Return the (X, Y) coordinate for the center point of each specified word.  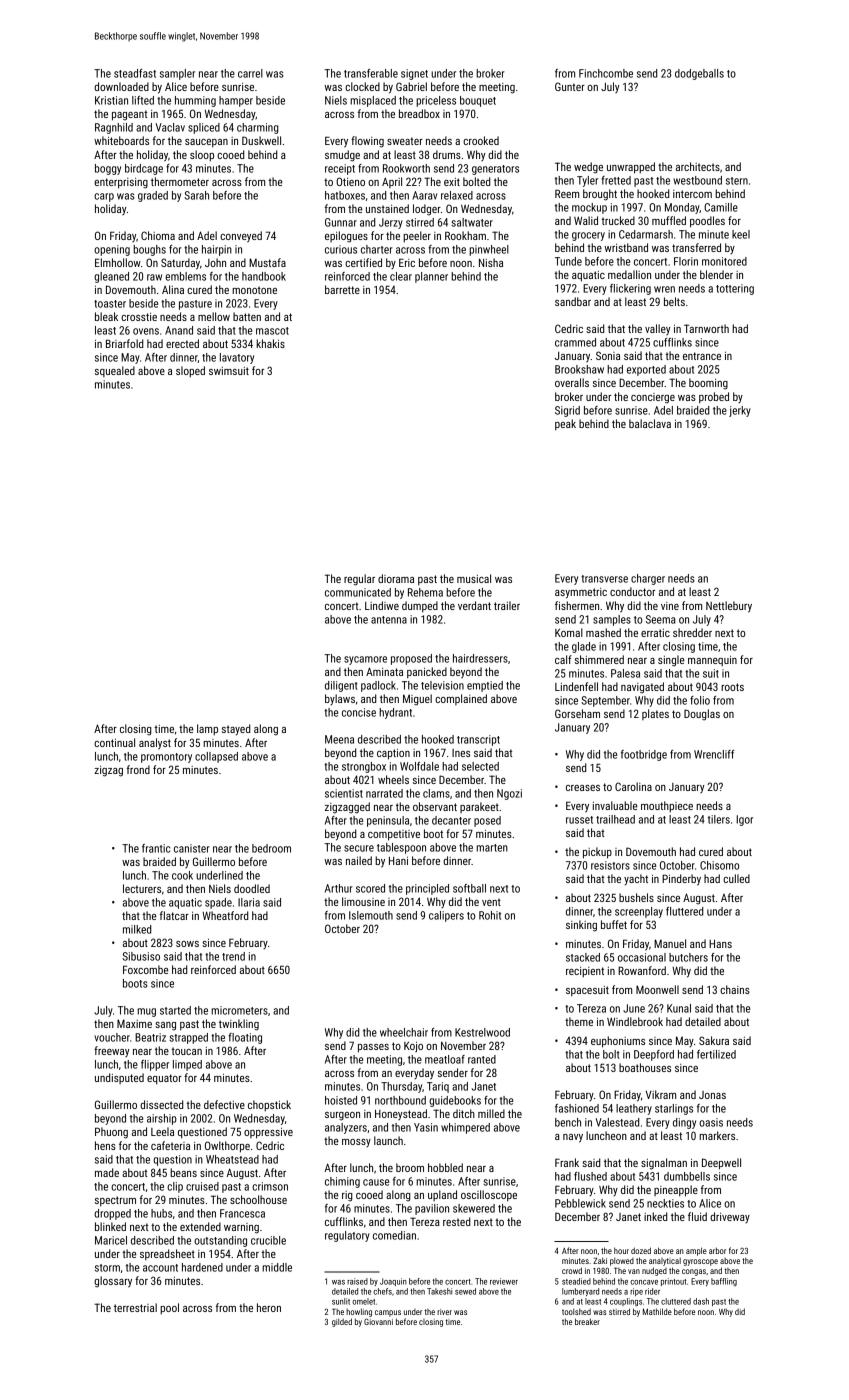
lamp (207, 730)
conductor (632, 591)
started (175, 1010)
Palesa (625, 673)
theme (579, 1021)
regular (359, 580)
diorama (396, 578)
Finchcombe (606, 73)
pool (169, 1309)
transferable (371, 73)
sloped (190, 372)
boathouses (645, 1067)
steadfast (135, 73)
